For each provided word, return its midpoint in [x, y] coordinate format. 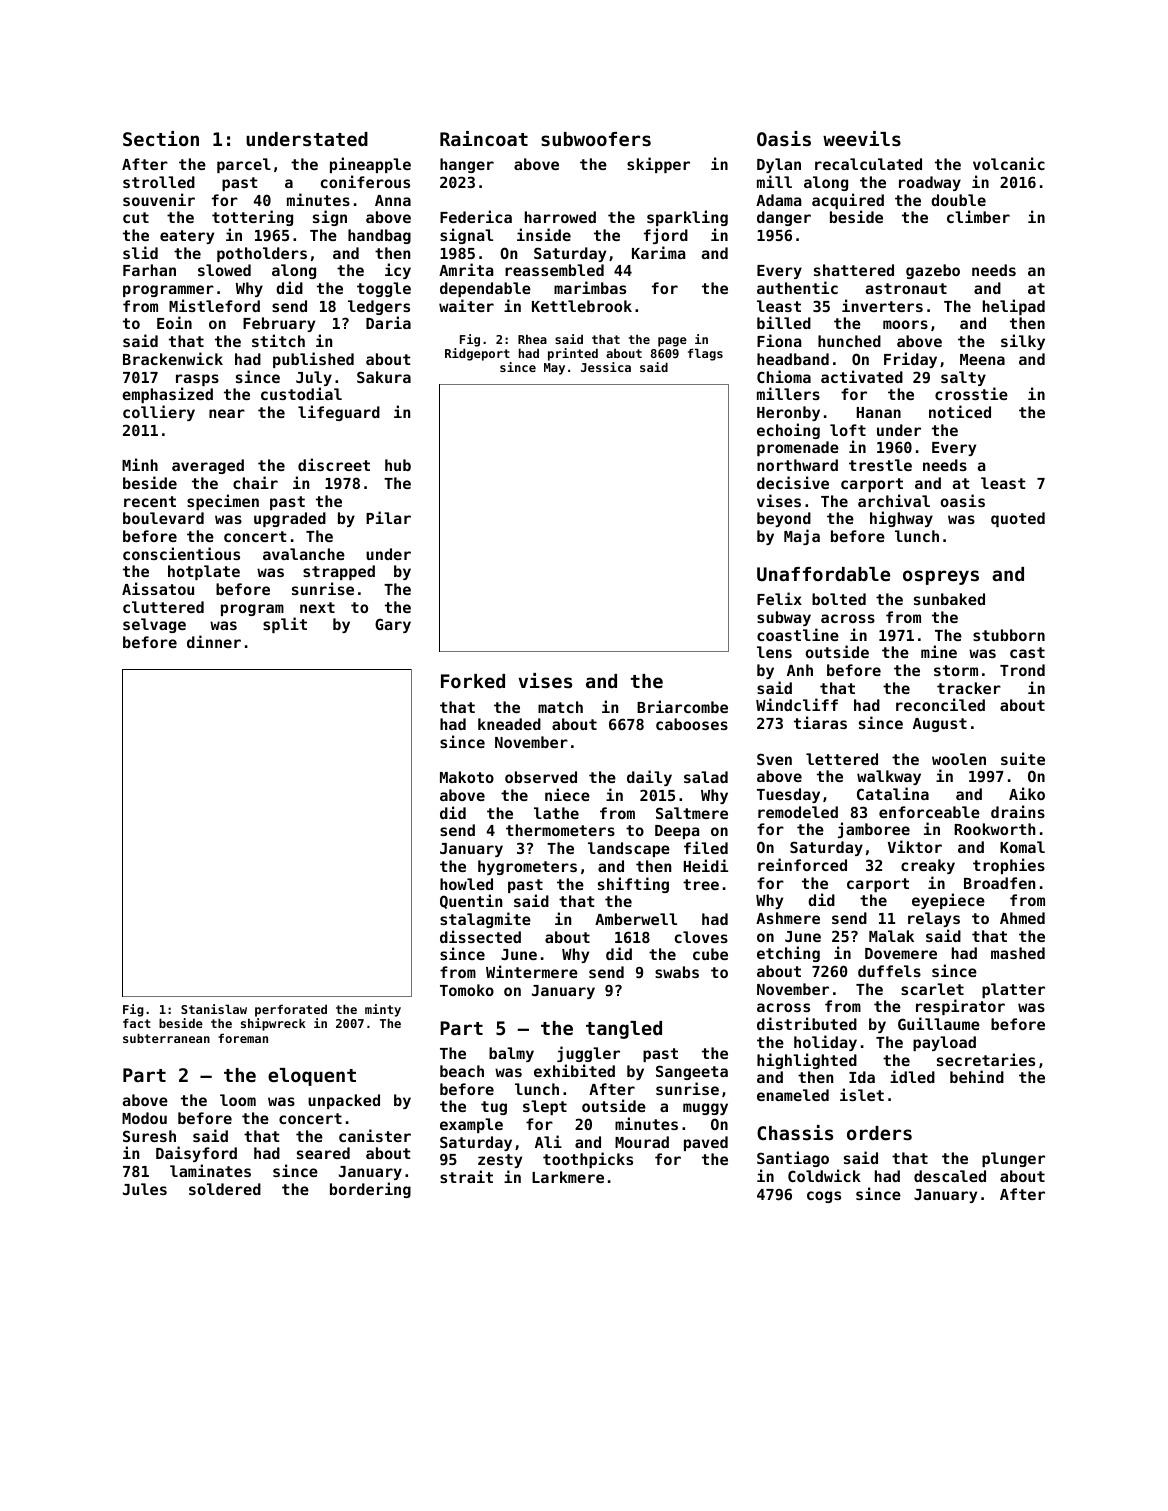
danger [784, 218]
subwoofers [596, 139]
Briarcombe [682, 706]
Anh [800, 670]
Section [161, 138]
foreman [243, 1038]
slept [545, 1107]
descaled [950, 1176]
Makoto [467, 777]
